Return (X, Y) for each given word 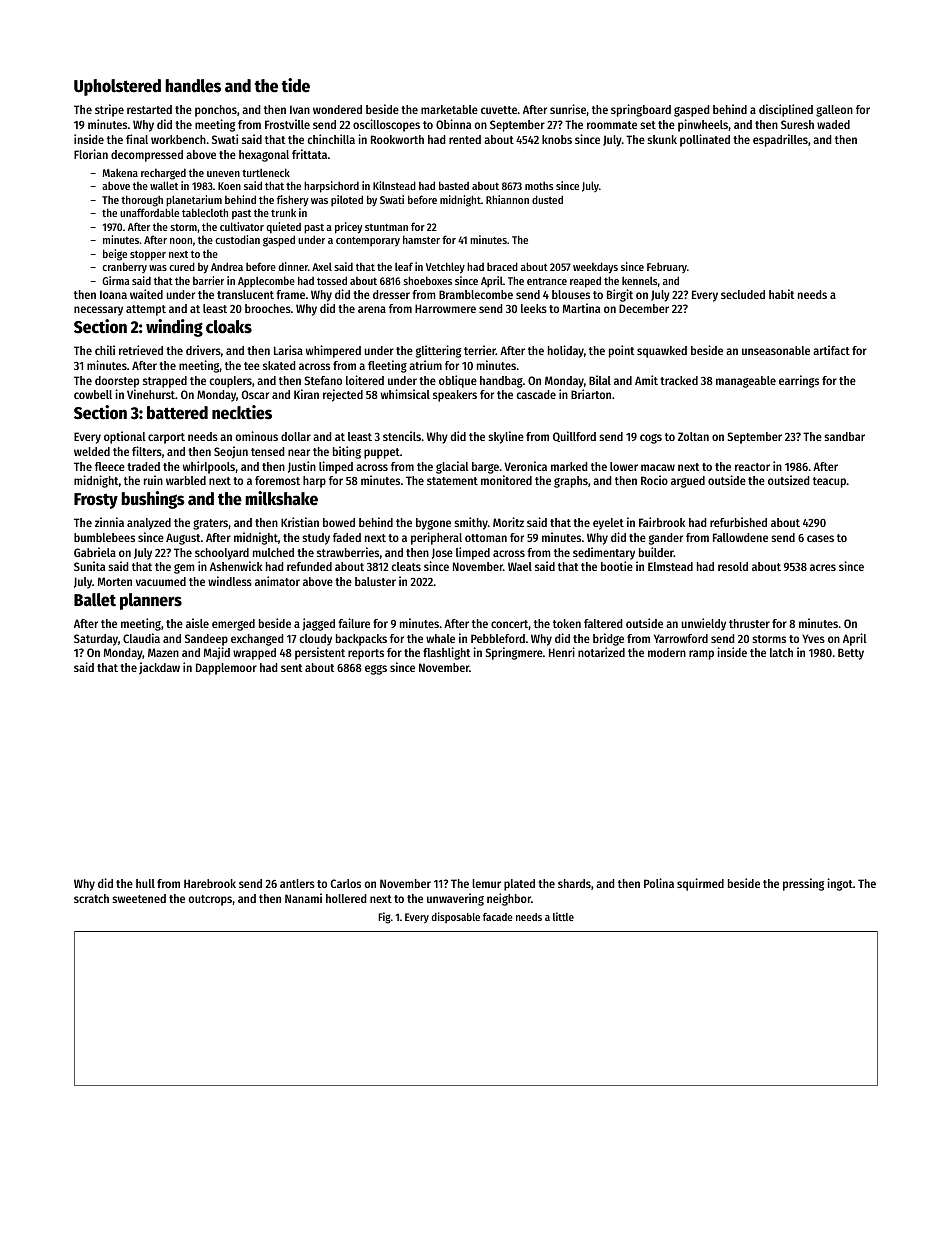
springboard (641, 110)
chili (105, 350)
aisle (197, 623)
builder (656, 552)
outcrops (210, 900)
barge (485, 468)
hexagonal (264, 156)
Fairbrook (662, 522)
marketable (449, 109)
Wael (520, 566)
